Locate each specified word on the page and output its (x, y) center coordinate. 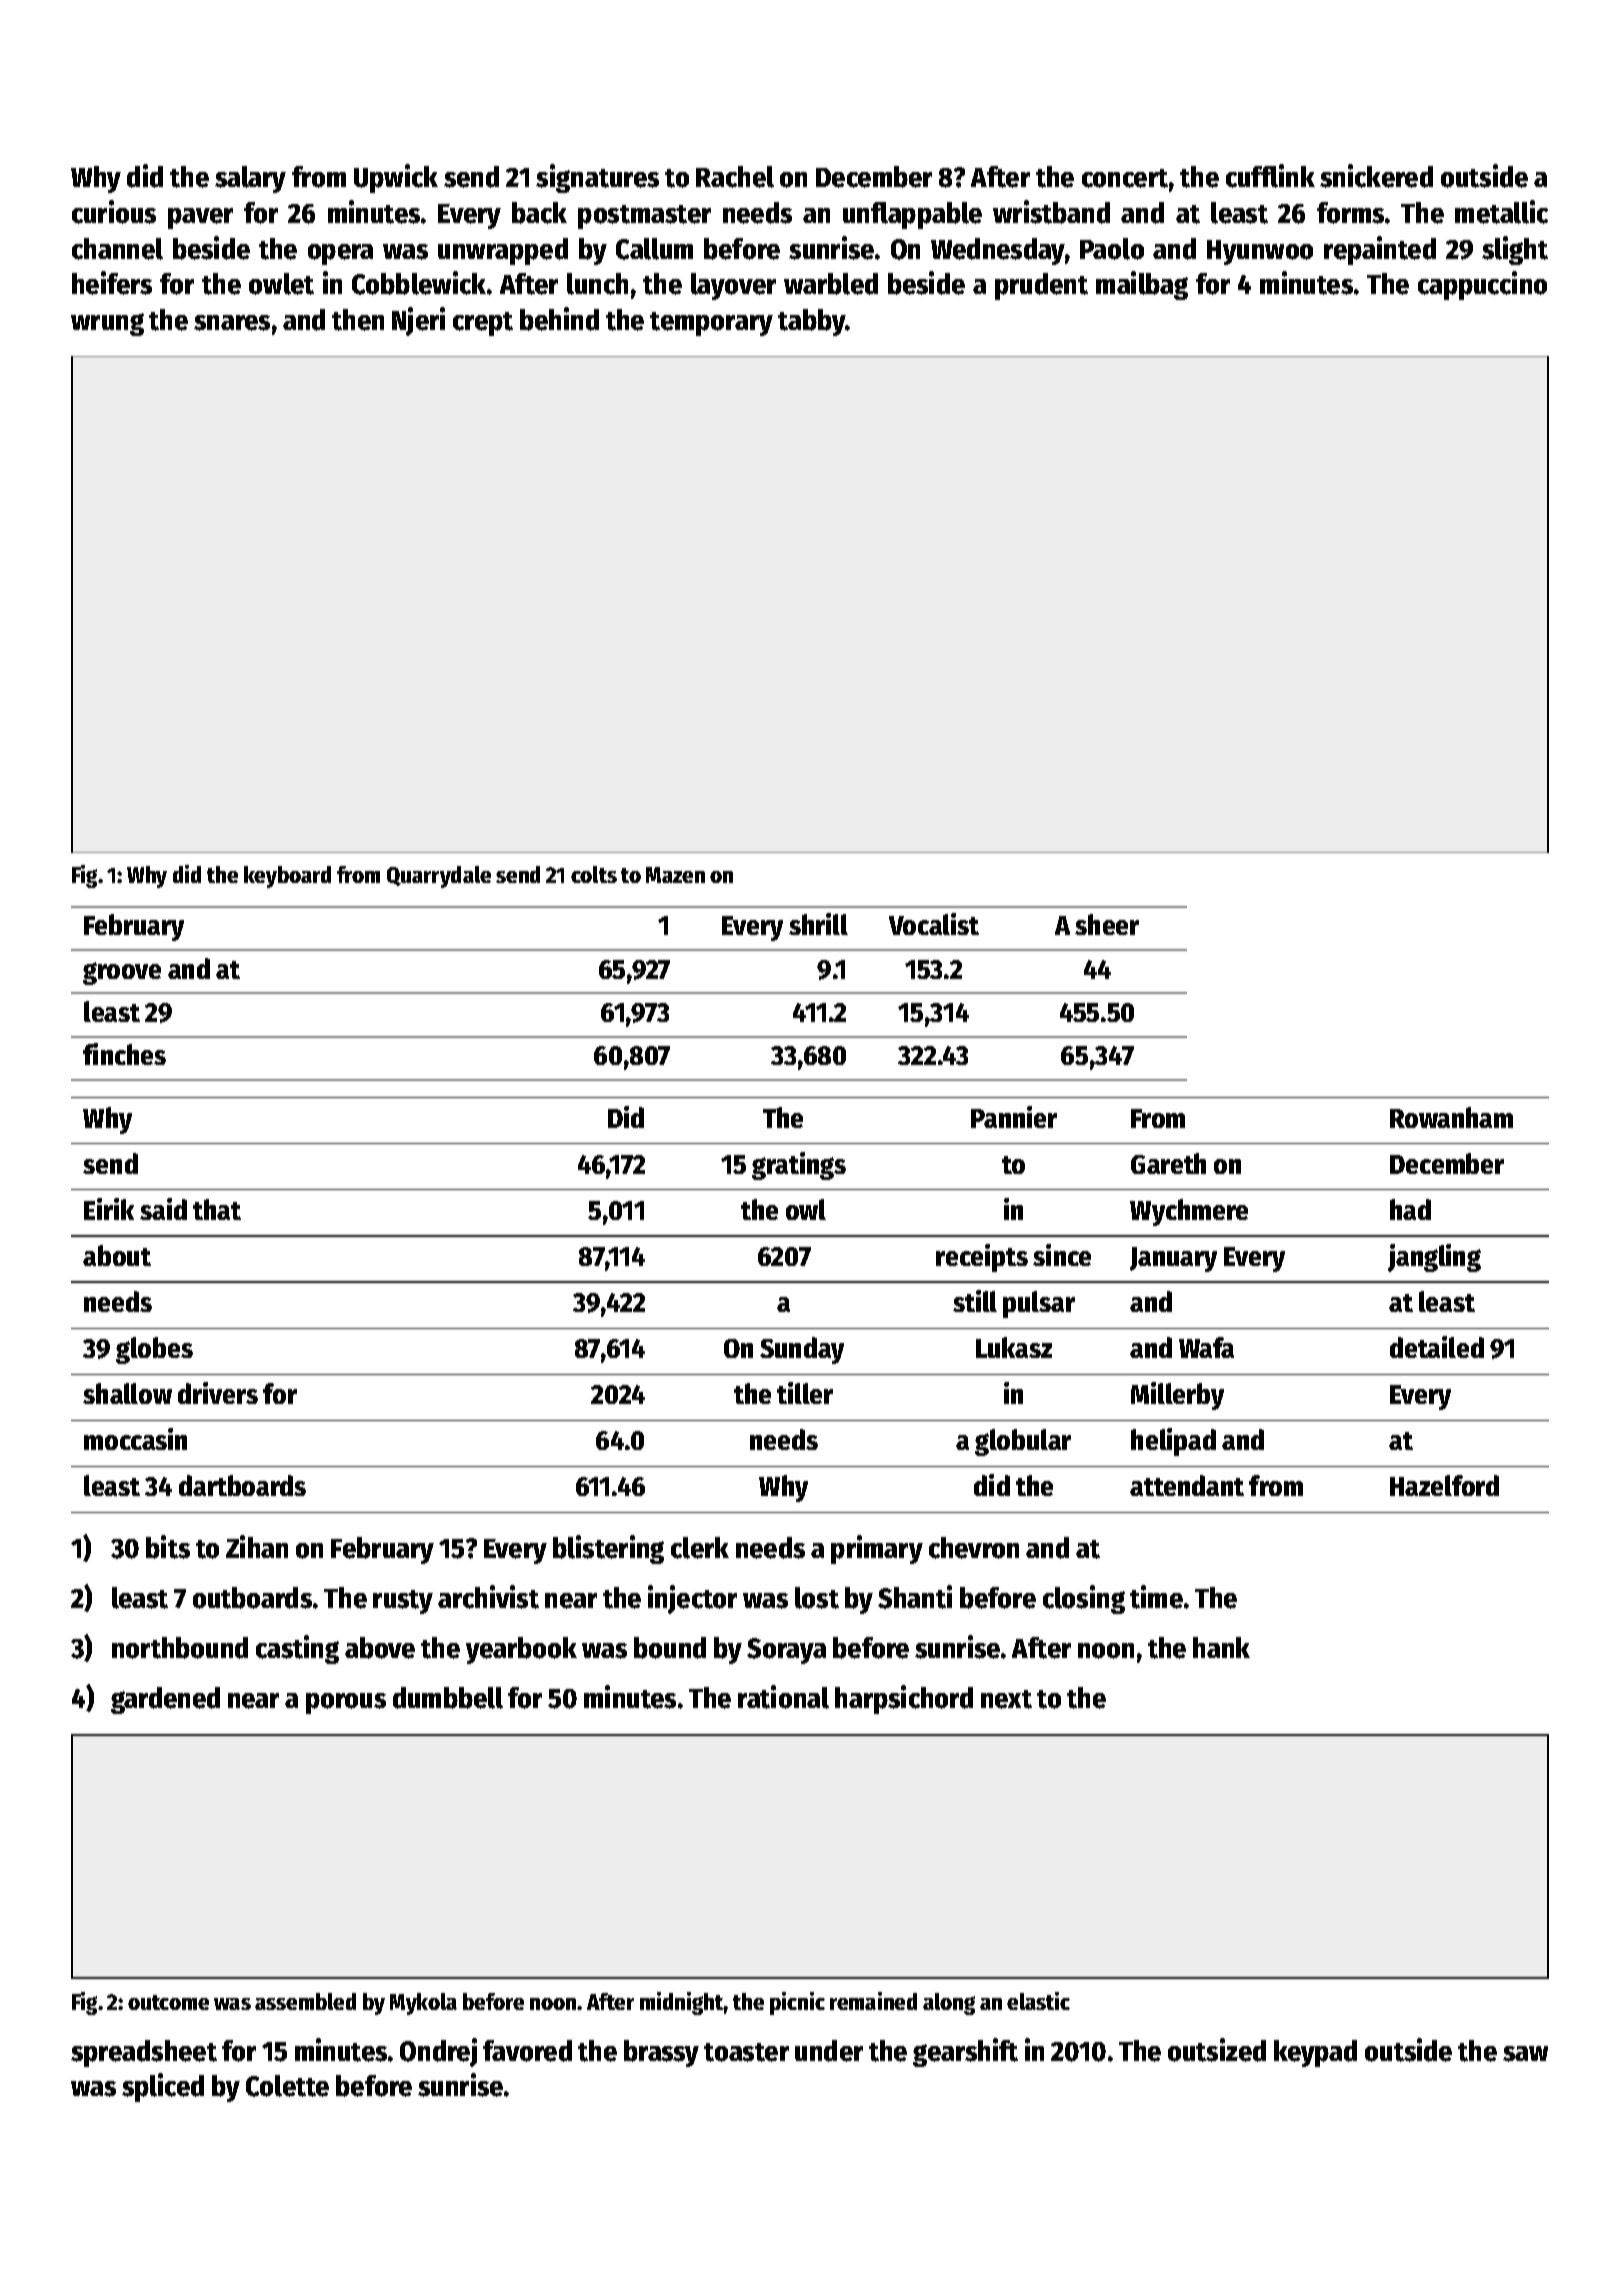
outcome (168, 2002)
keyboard (287, 877)
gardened (165, 1700)
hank (1221, 1647)
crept (483, 324)
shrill (818, 924)
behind (559, 319)
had (1410, 1209)
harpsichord (904, 1699)
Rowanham (1451, 1117)
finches (124, 1054)
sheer (1107, 924)
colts (594, 874)
